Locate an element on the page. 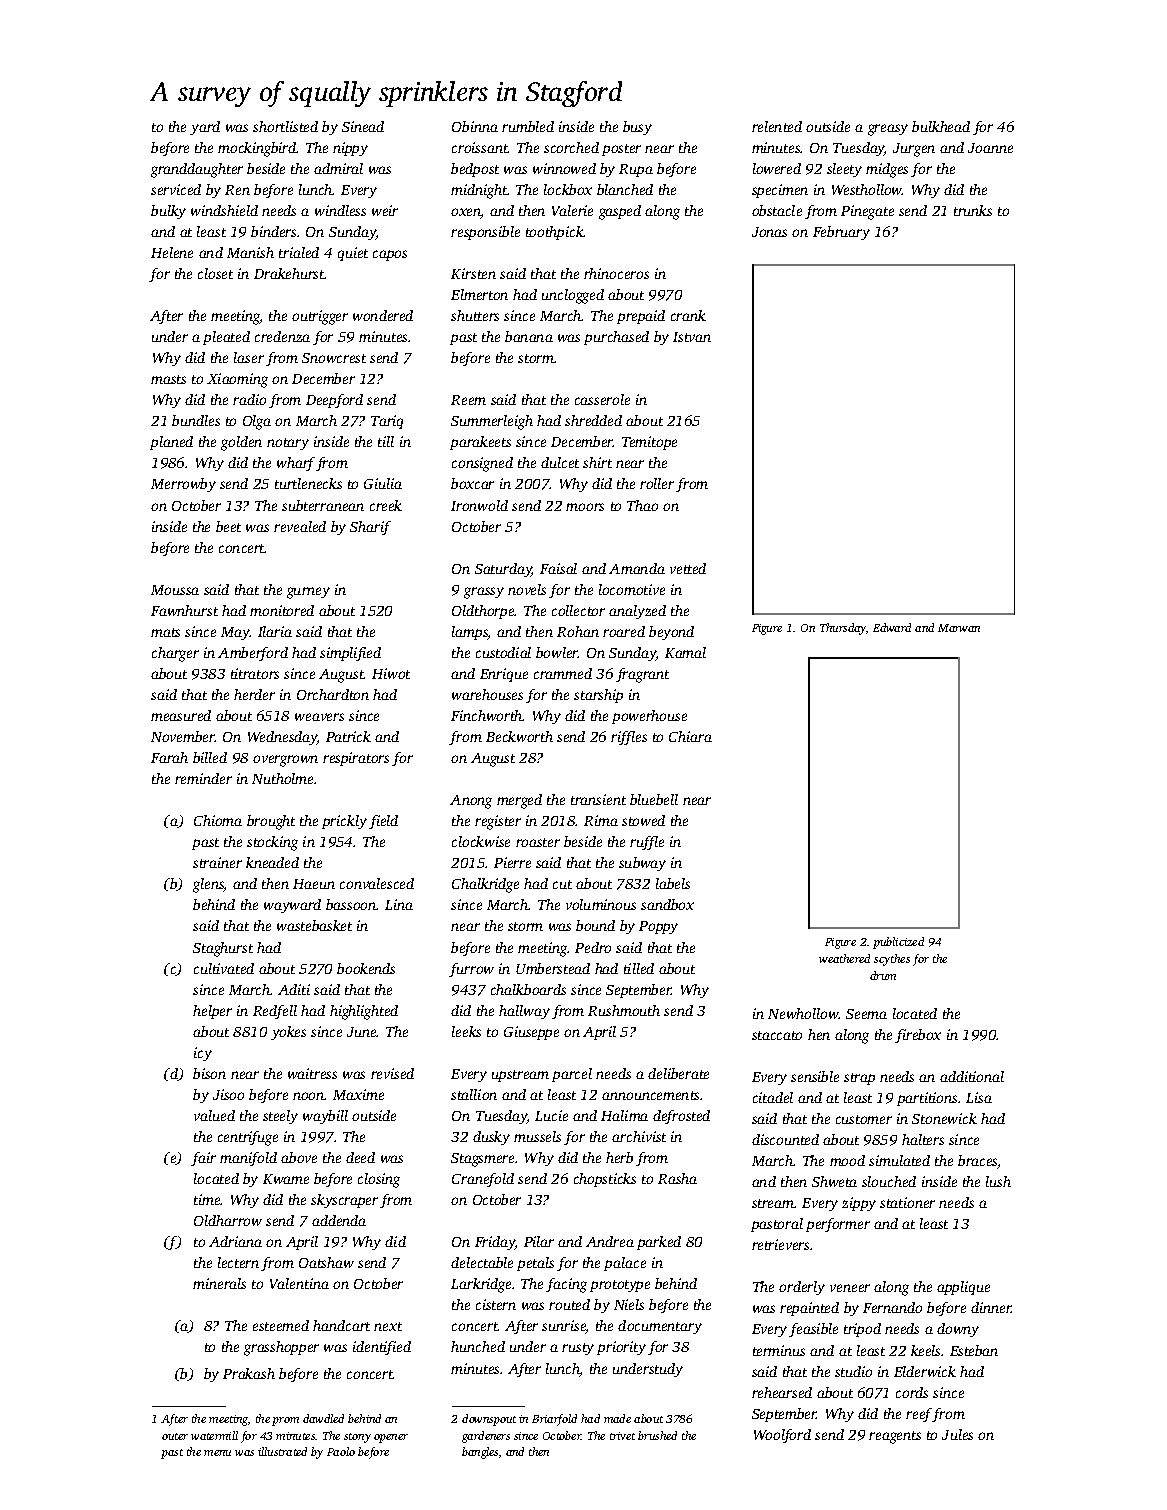  bluebell is located at coordinates (654, 799).
